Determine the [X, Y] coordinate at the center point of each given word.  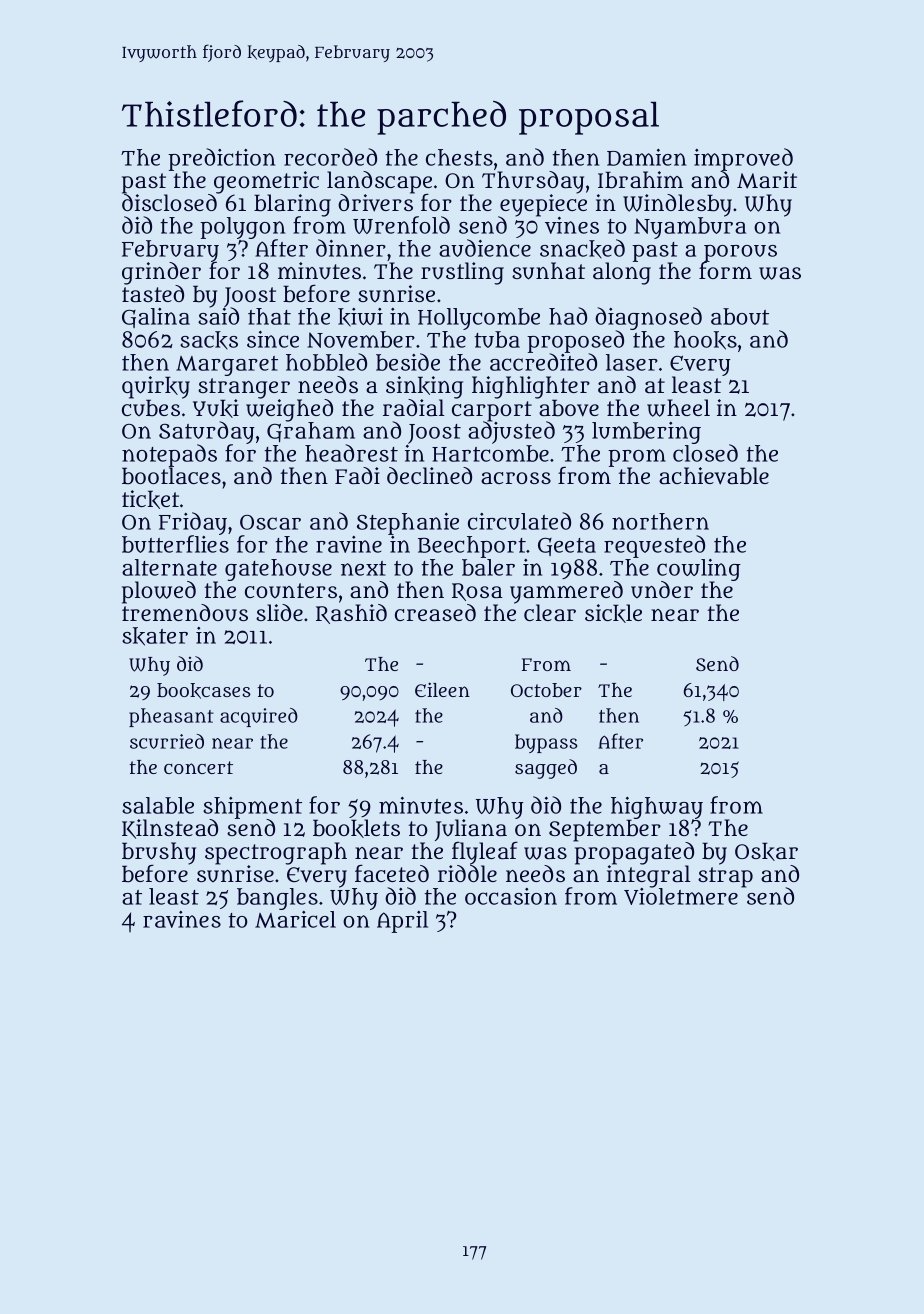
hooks [705, 340]
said [218, 316]
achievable [714, 476]
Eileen [442, 689]
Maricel [295, 919]
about [740, 316]
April [402, 922]
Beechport [472, 547]
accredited [543, 362]
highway [657, 808]
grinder [161, 273]
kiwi [360, 317]
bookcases [204, 691]
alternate [169, 567]
